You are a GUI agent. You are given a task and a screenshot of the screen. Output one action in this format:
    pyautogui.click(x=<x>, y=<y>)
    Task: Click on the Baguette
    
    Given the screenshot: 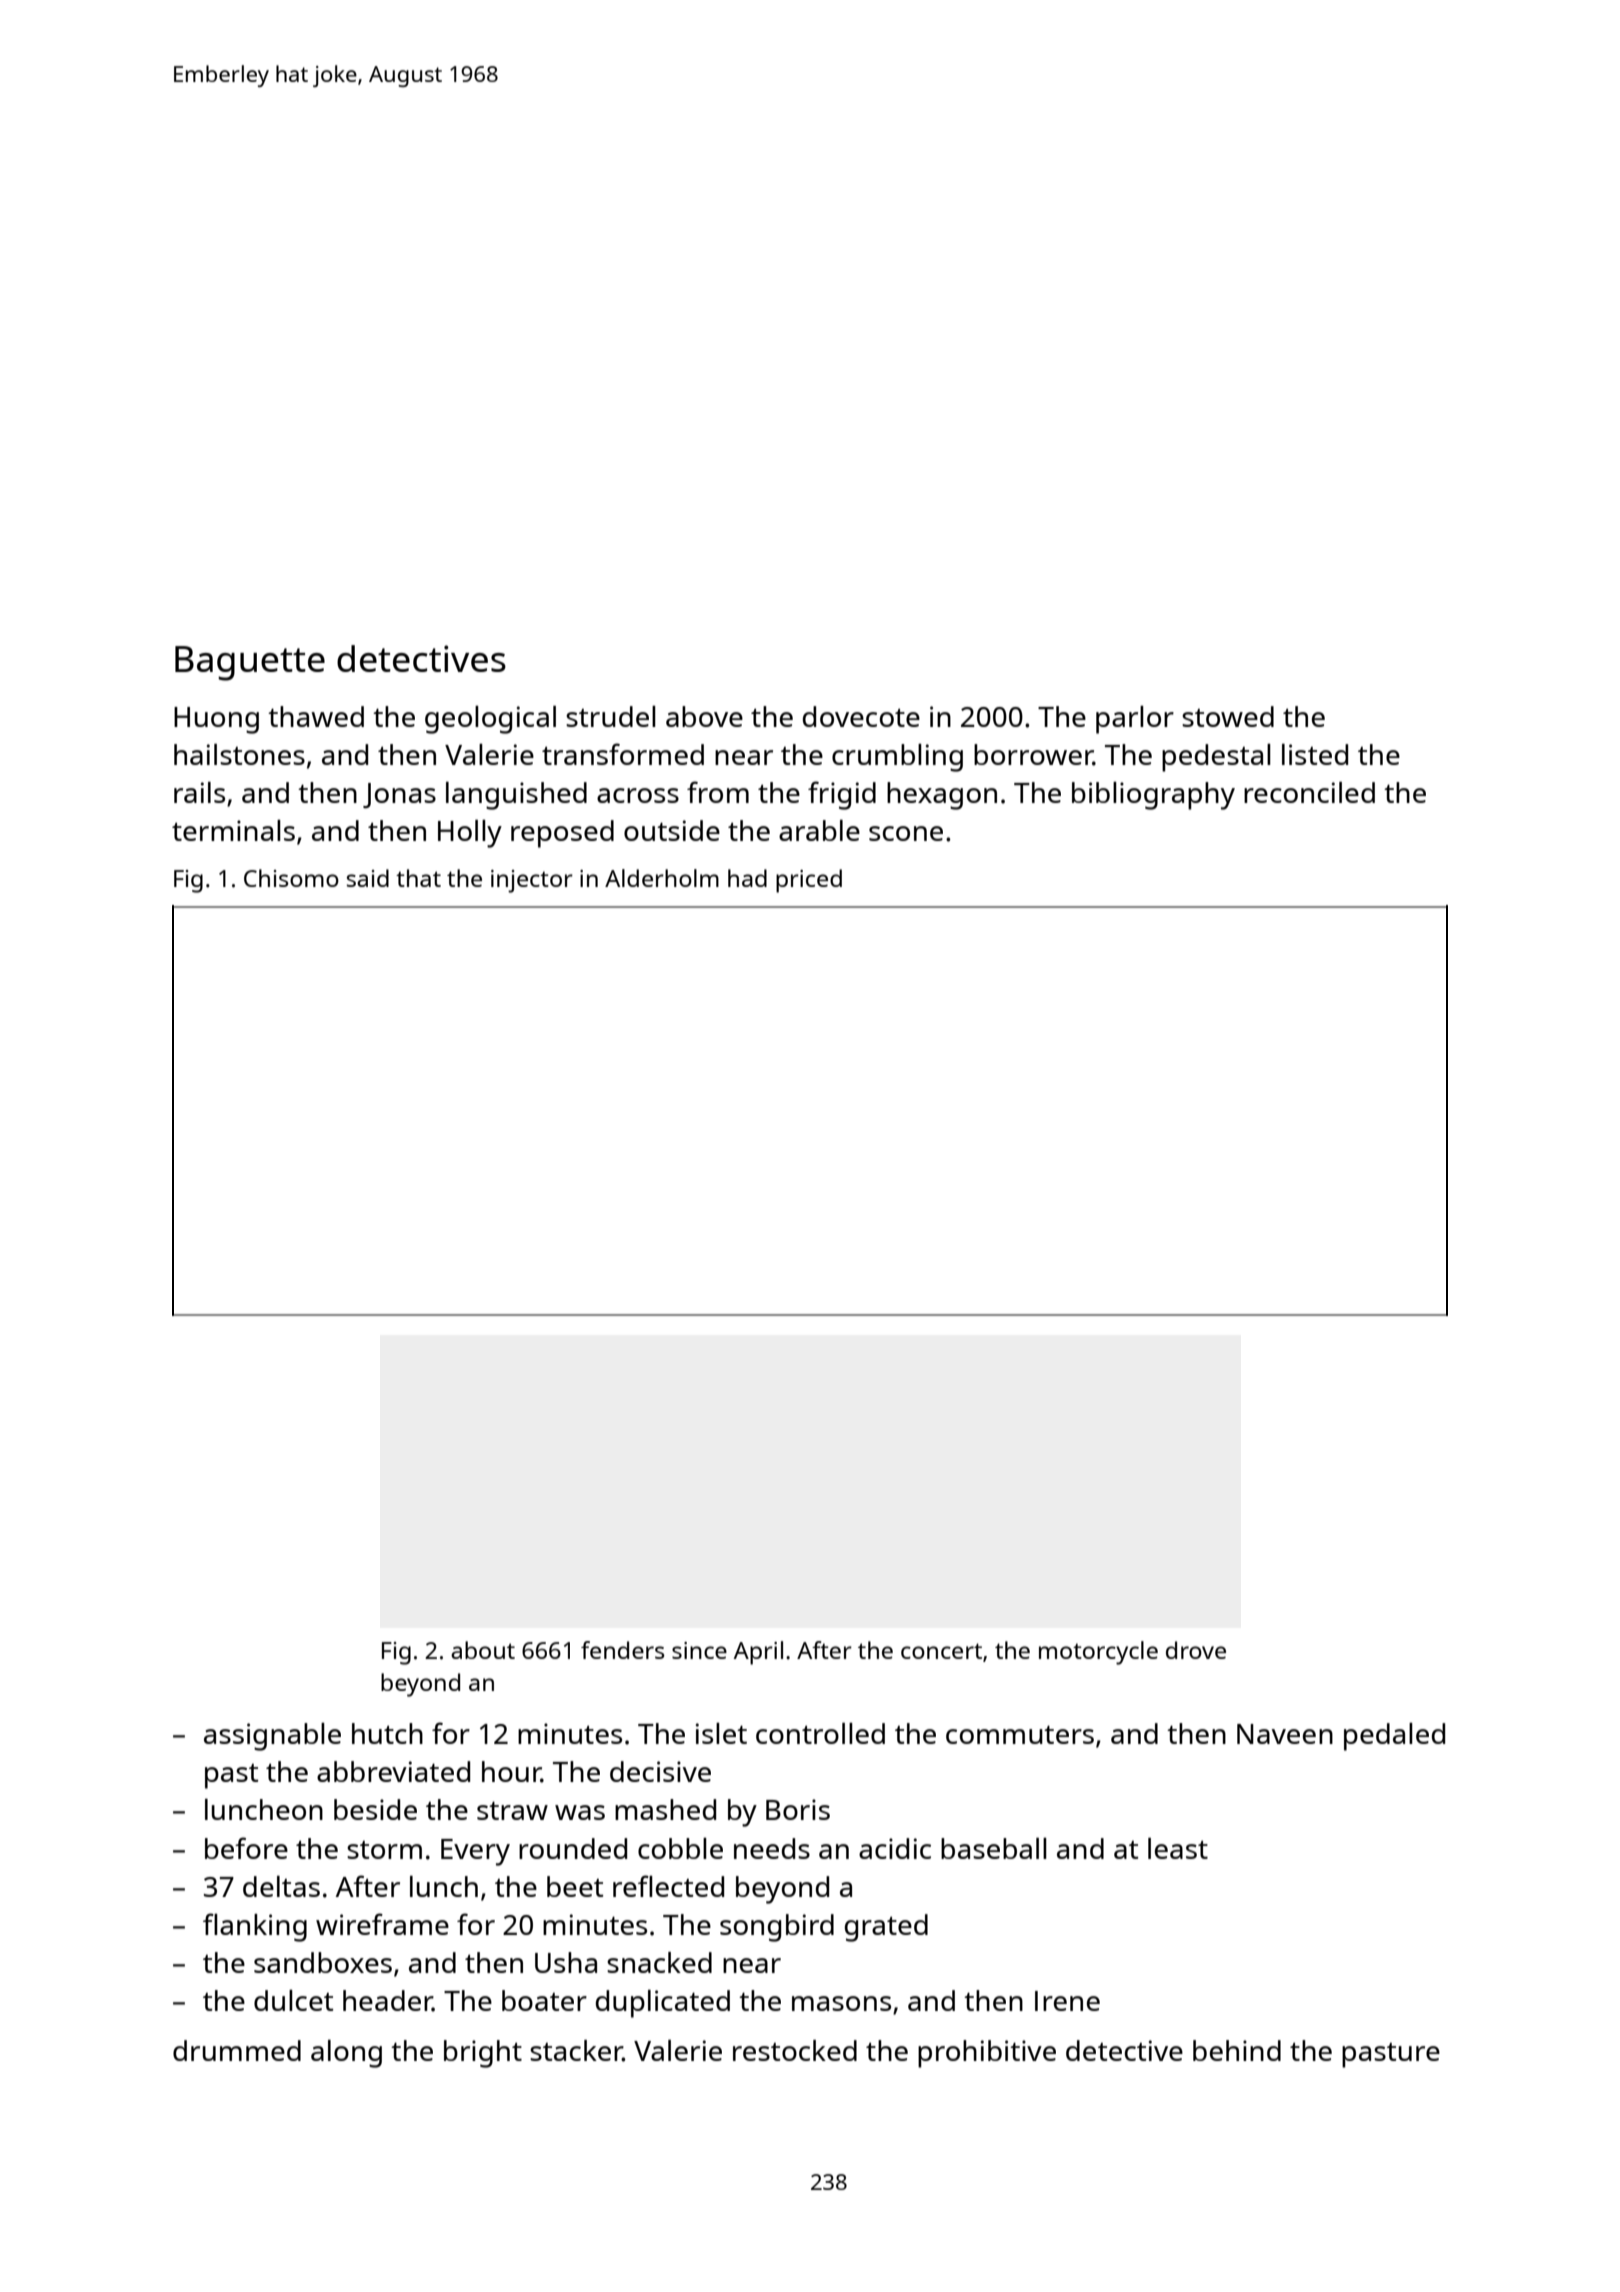 What is the action you would take?
    pyautogui.click(x=250, y=663)
